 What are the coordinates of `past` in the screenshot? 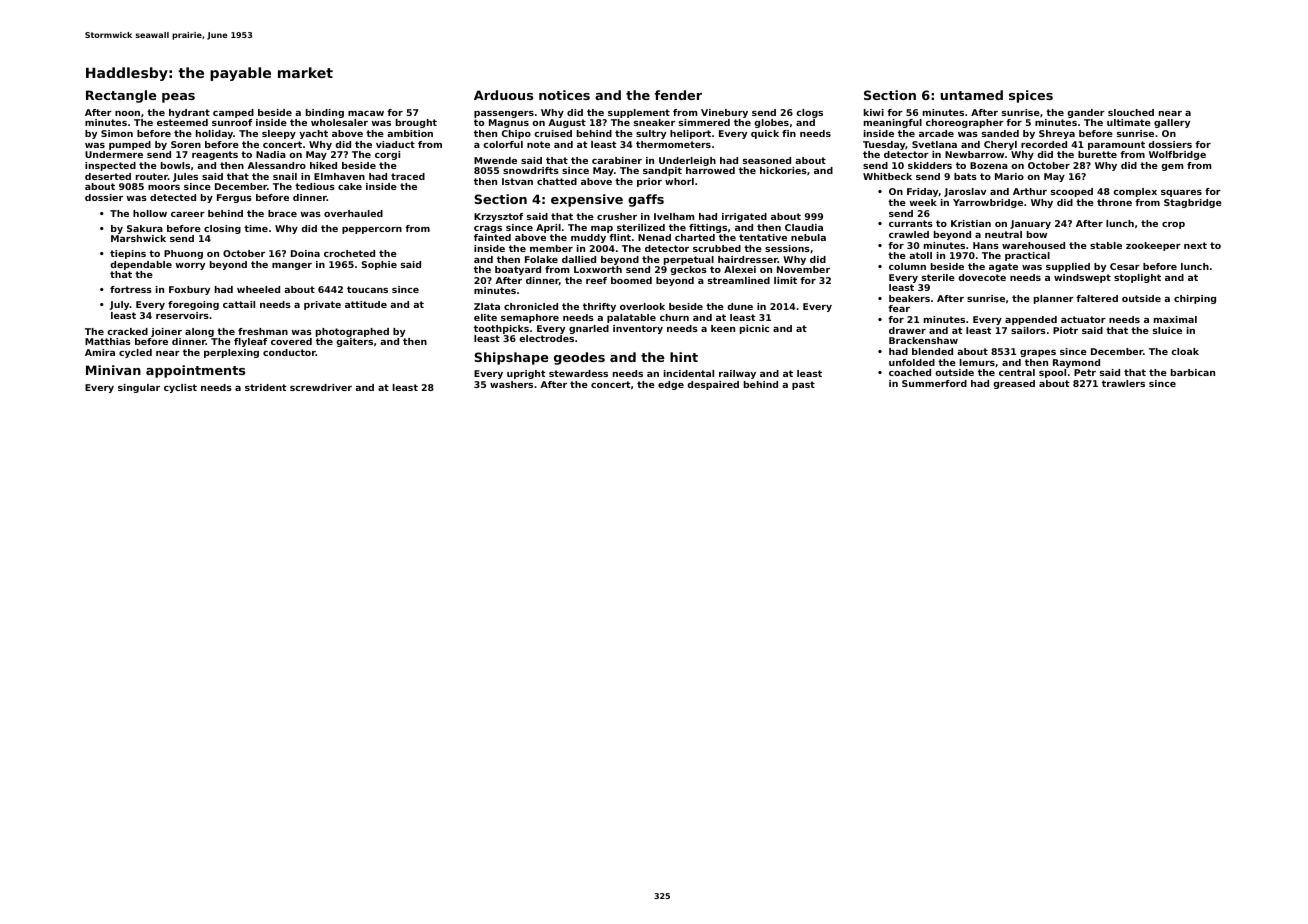 It's located at (803, 385).
